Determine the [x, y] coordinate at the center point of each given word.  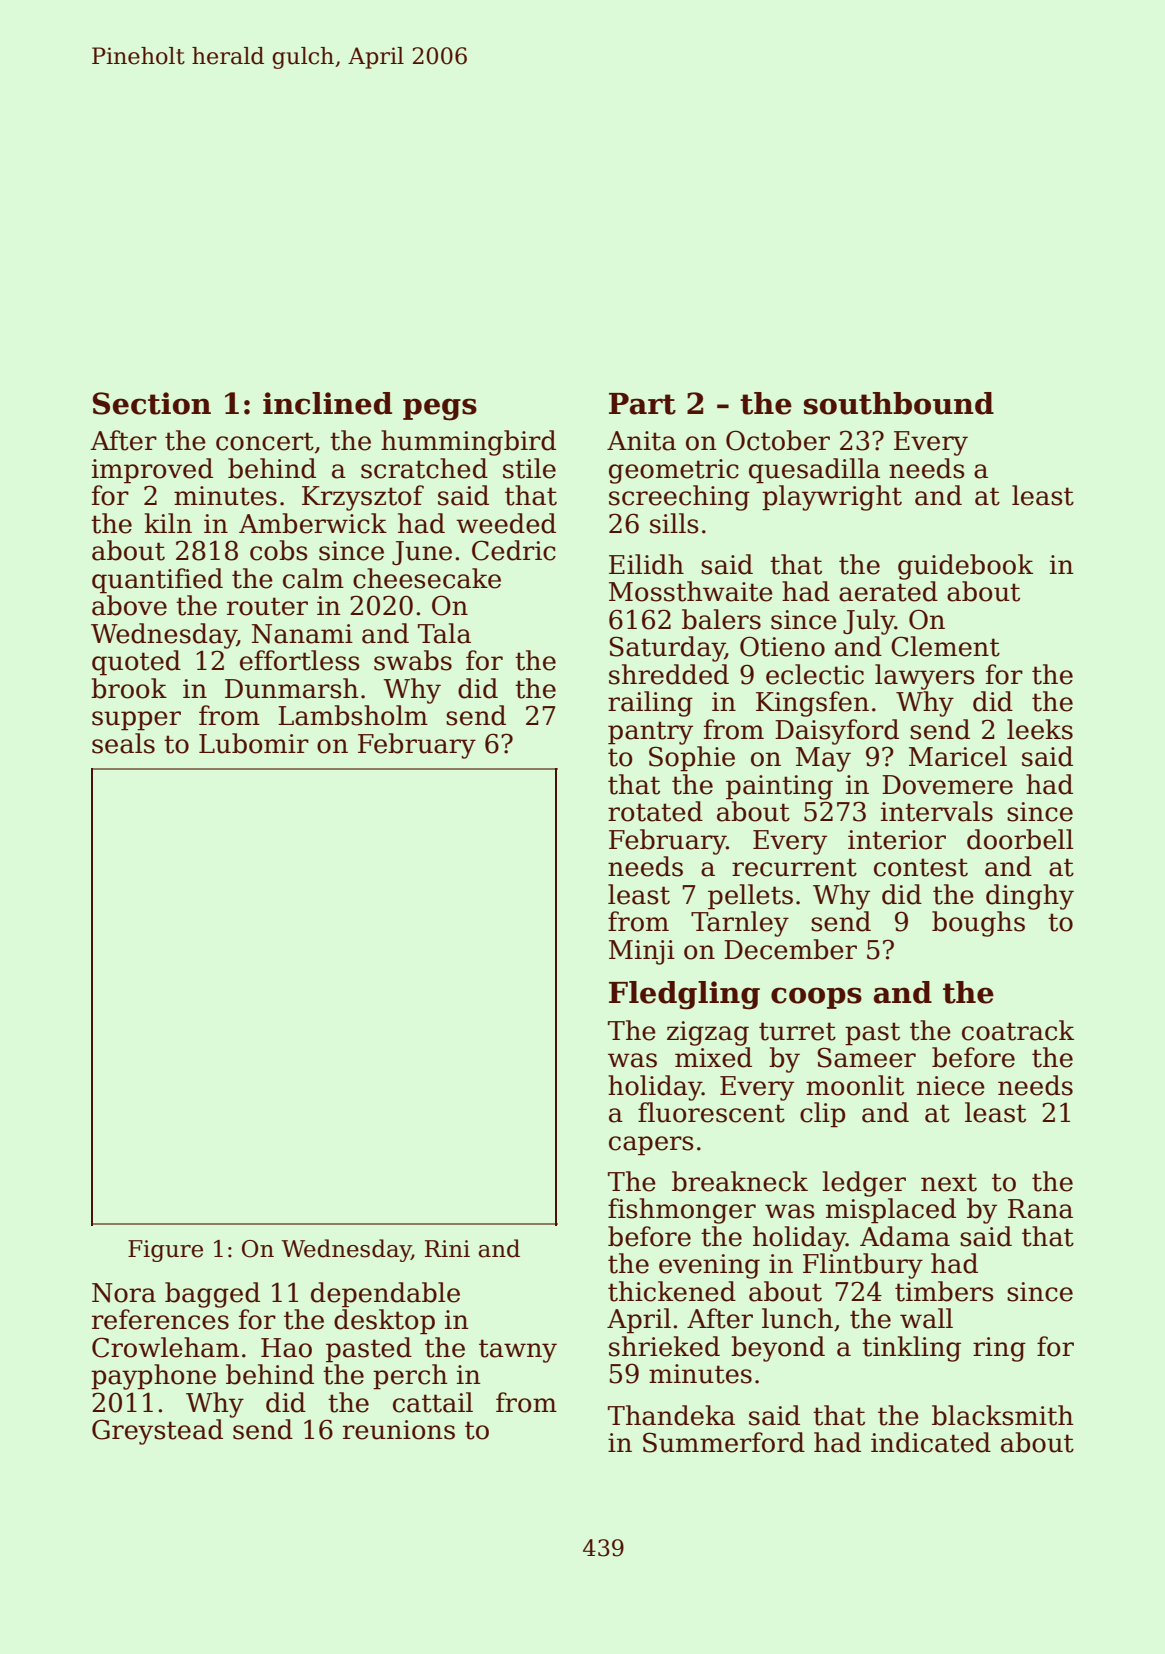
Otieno [782, 646]
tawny [518, 1351]
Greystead [157, 1432]
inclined [327, 403]
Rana [1040, 1209]
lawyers [925, 677]
